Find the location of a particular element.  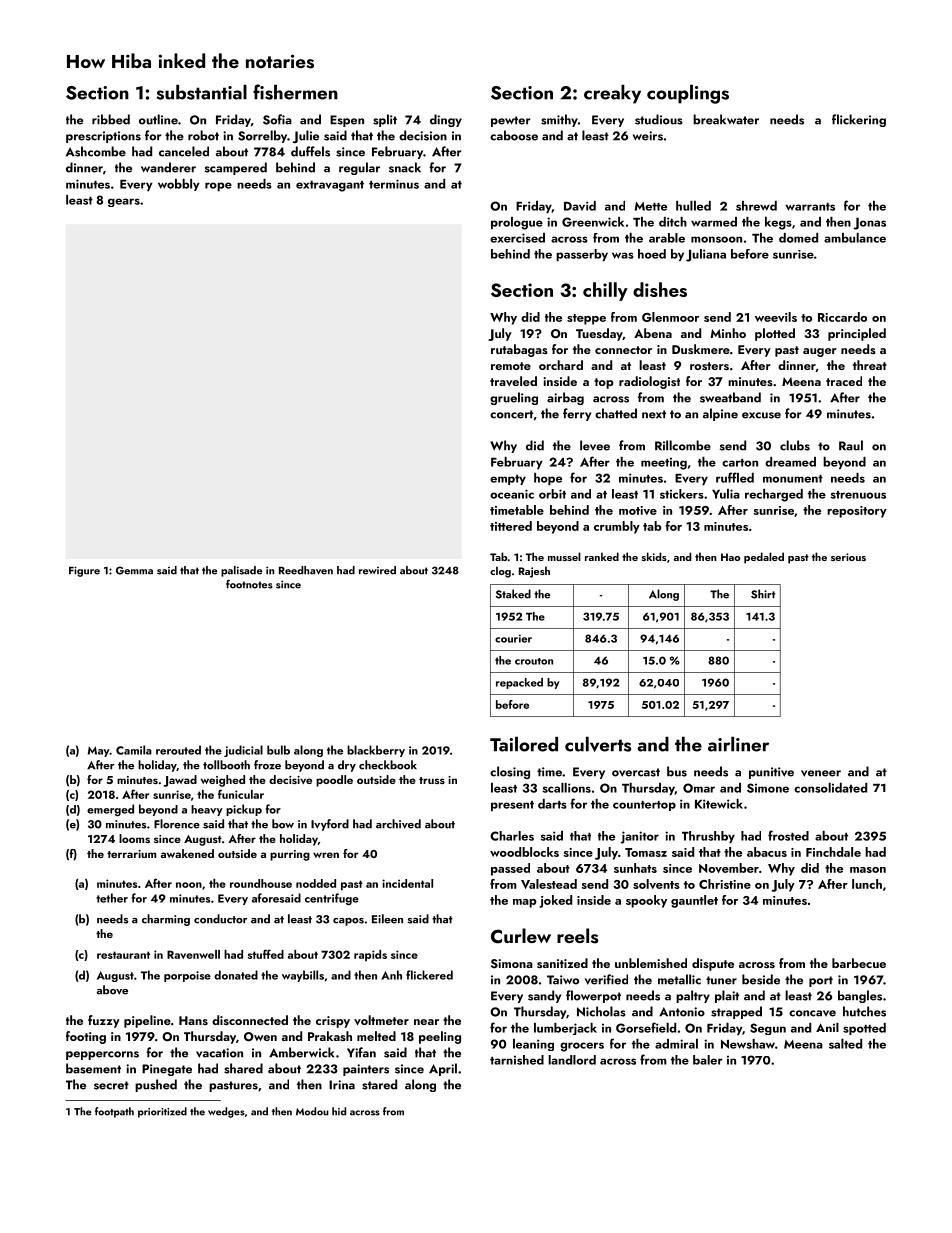

creaky is located at coordinates (612, 94).
